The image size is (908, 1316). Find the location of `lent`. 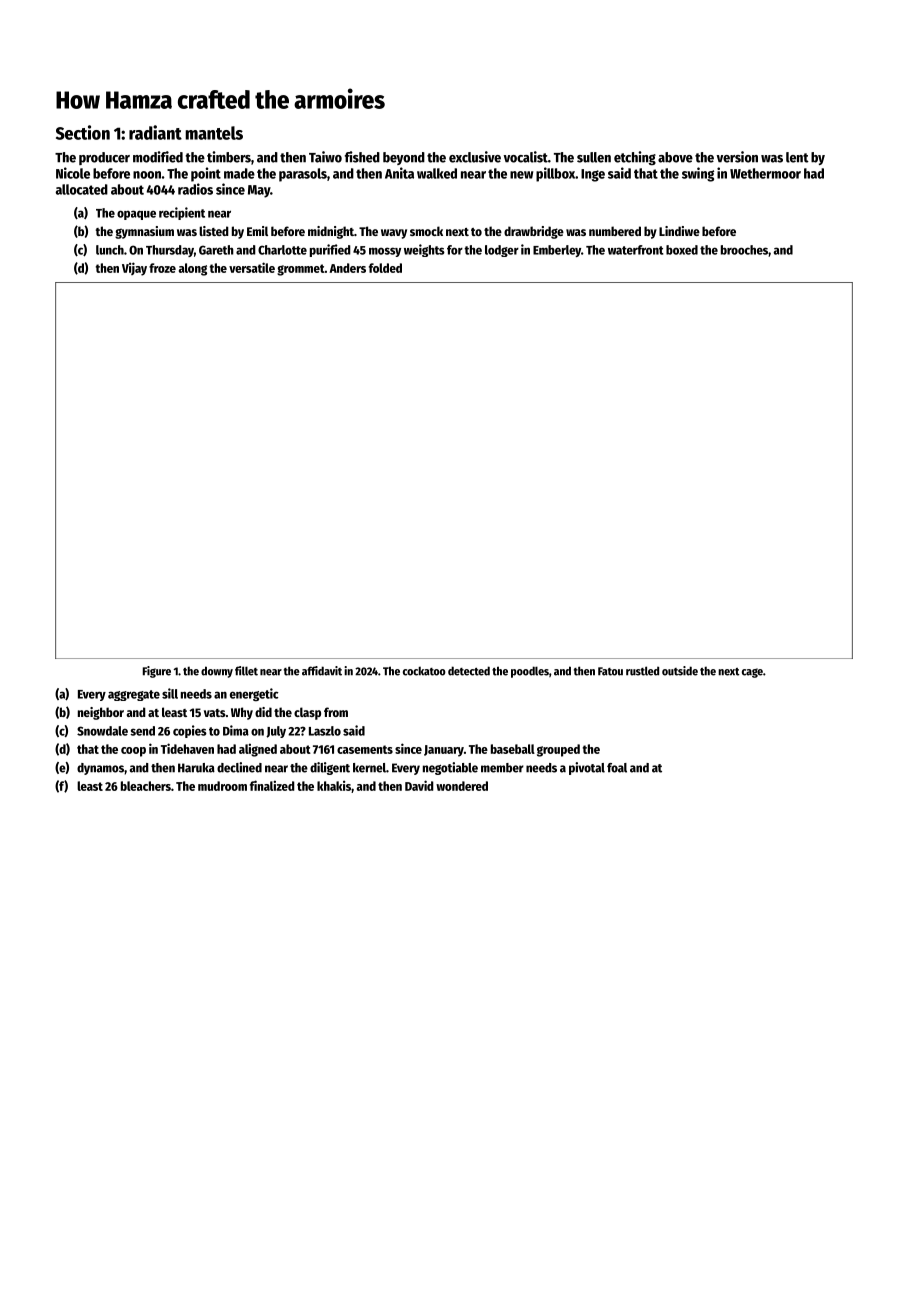

lent is located at coordinates (797, 157).
